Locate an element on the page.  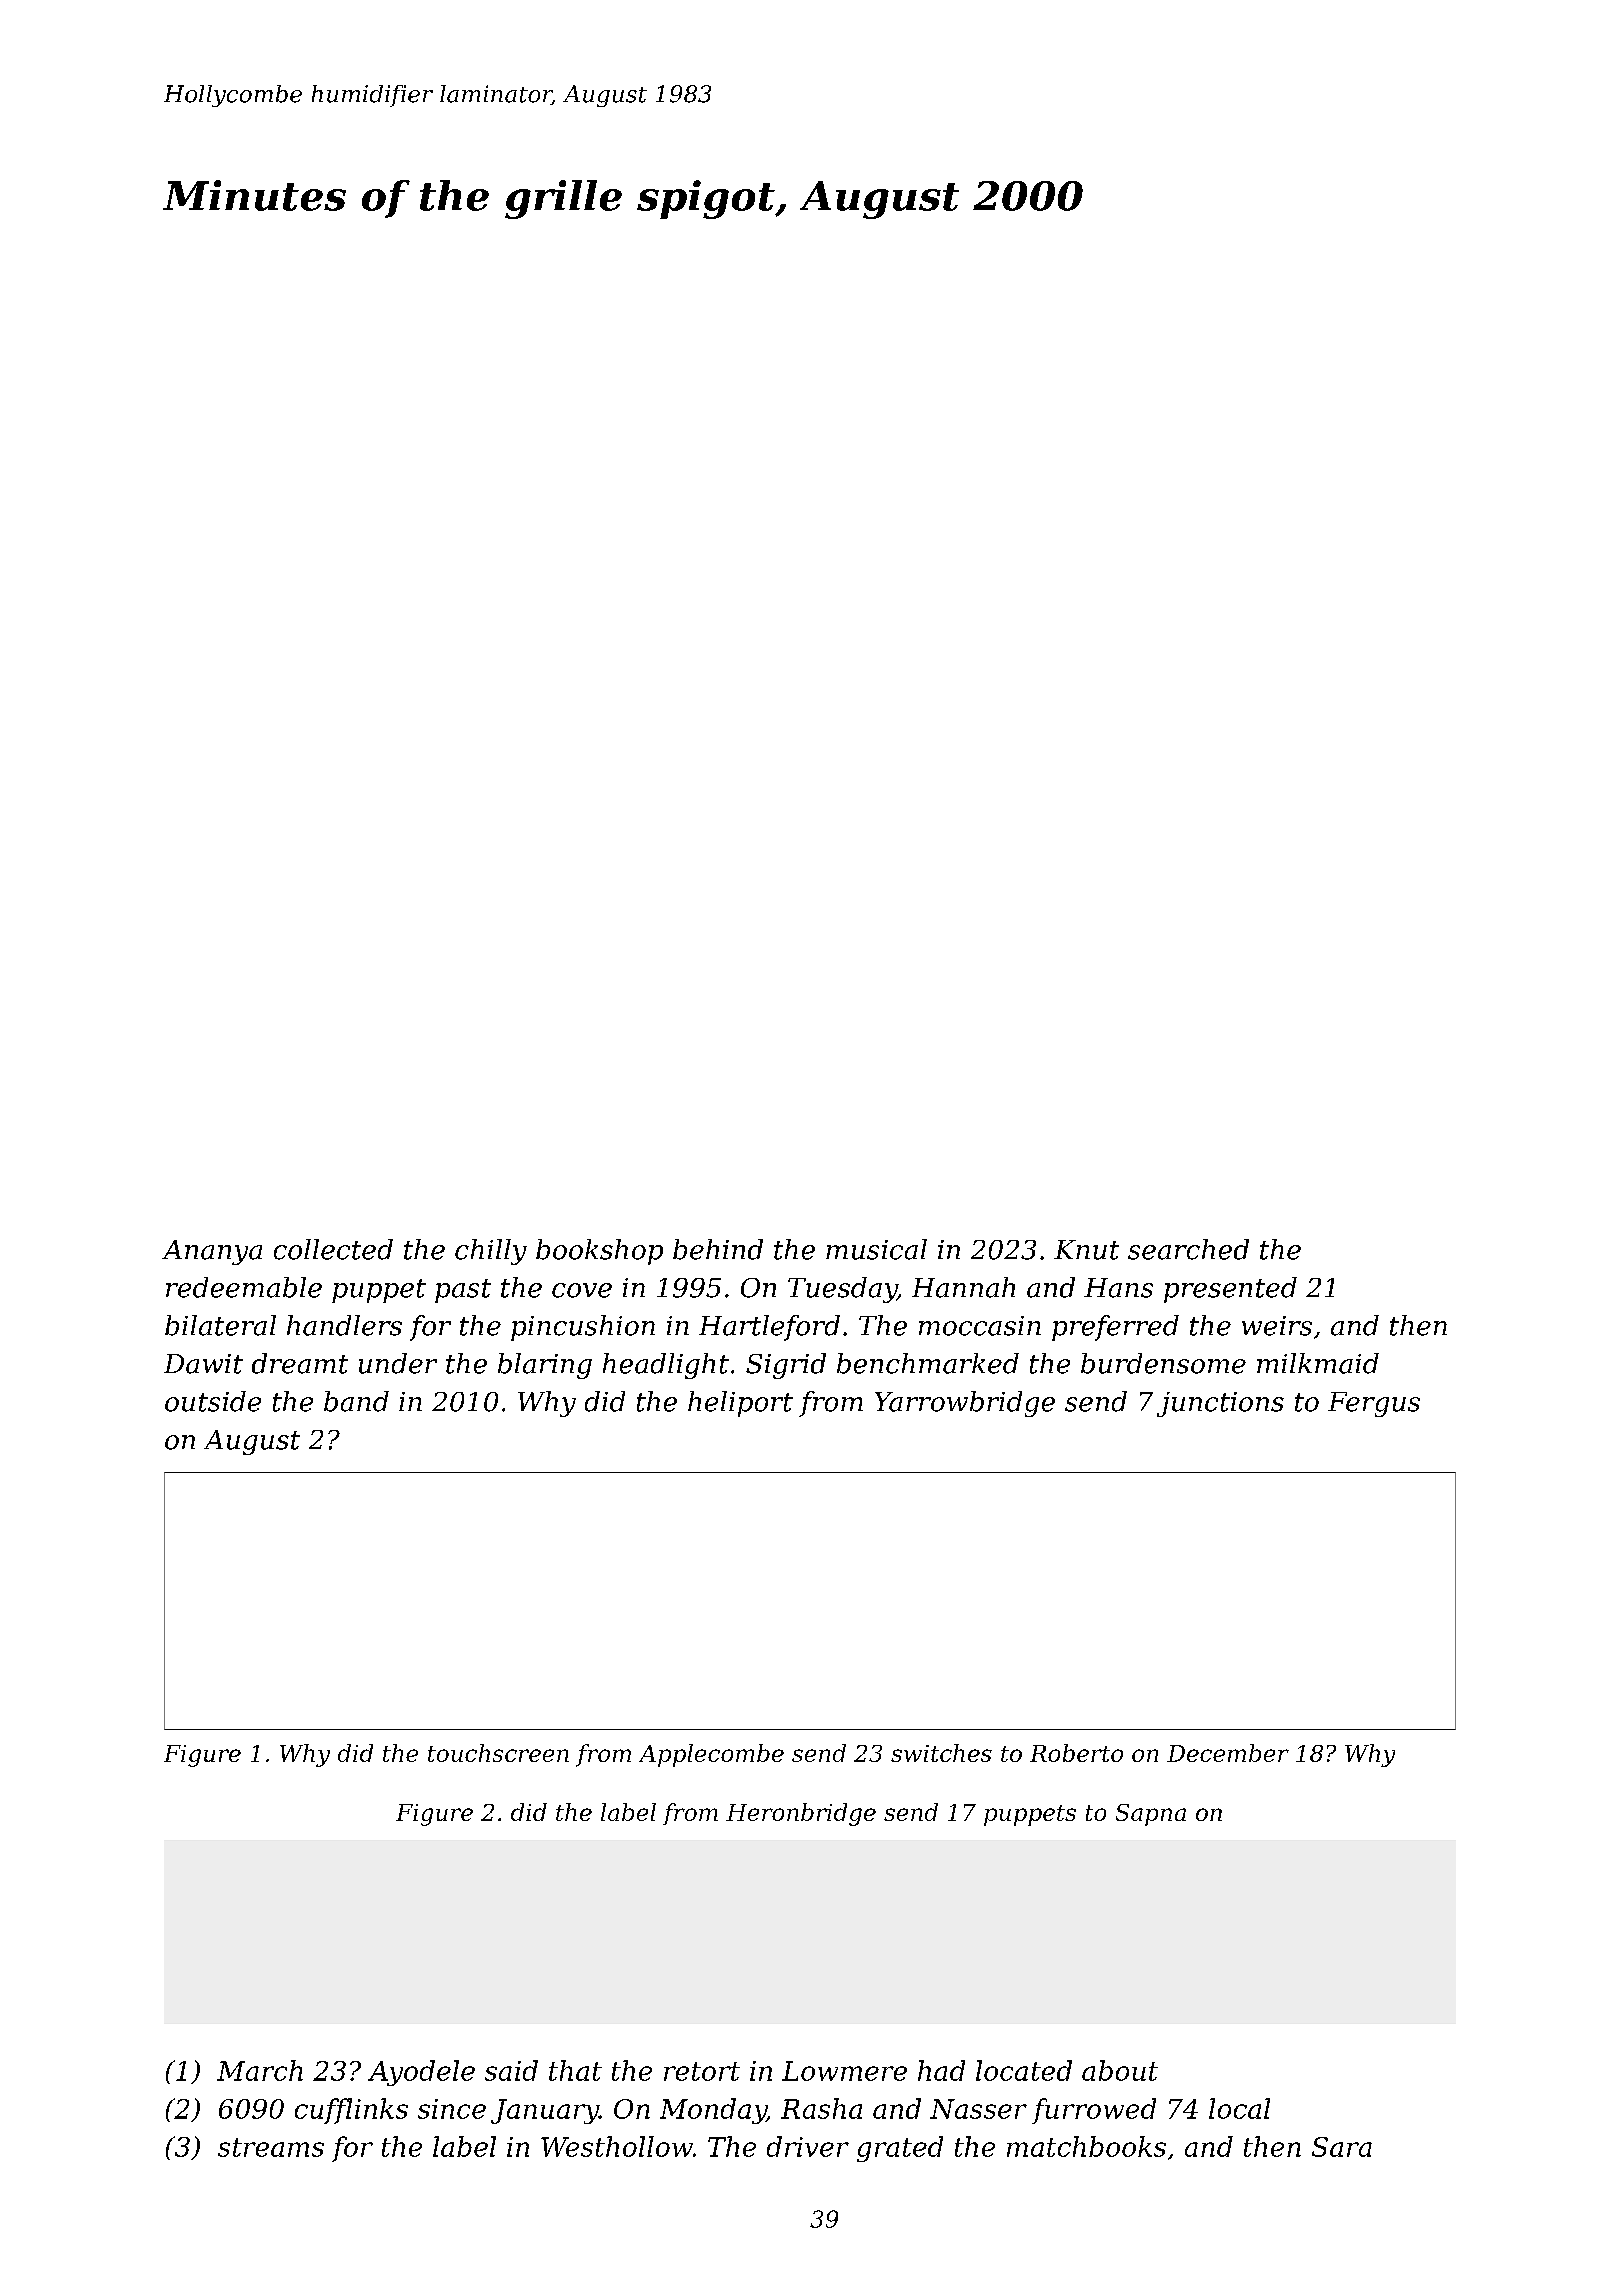
Westhollow is located at coordinates (617, 2146).
